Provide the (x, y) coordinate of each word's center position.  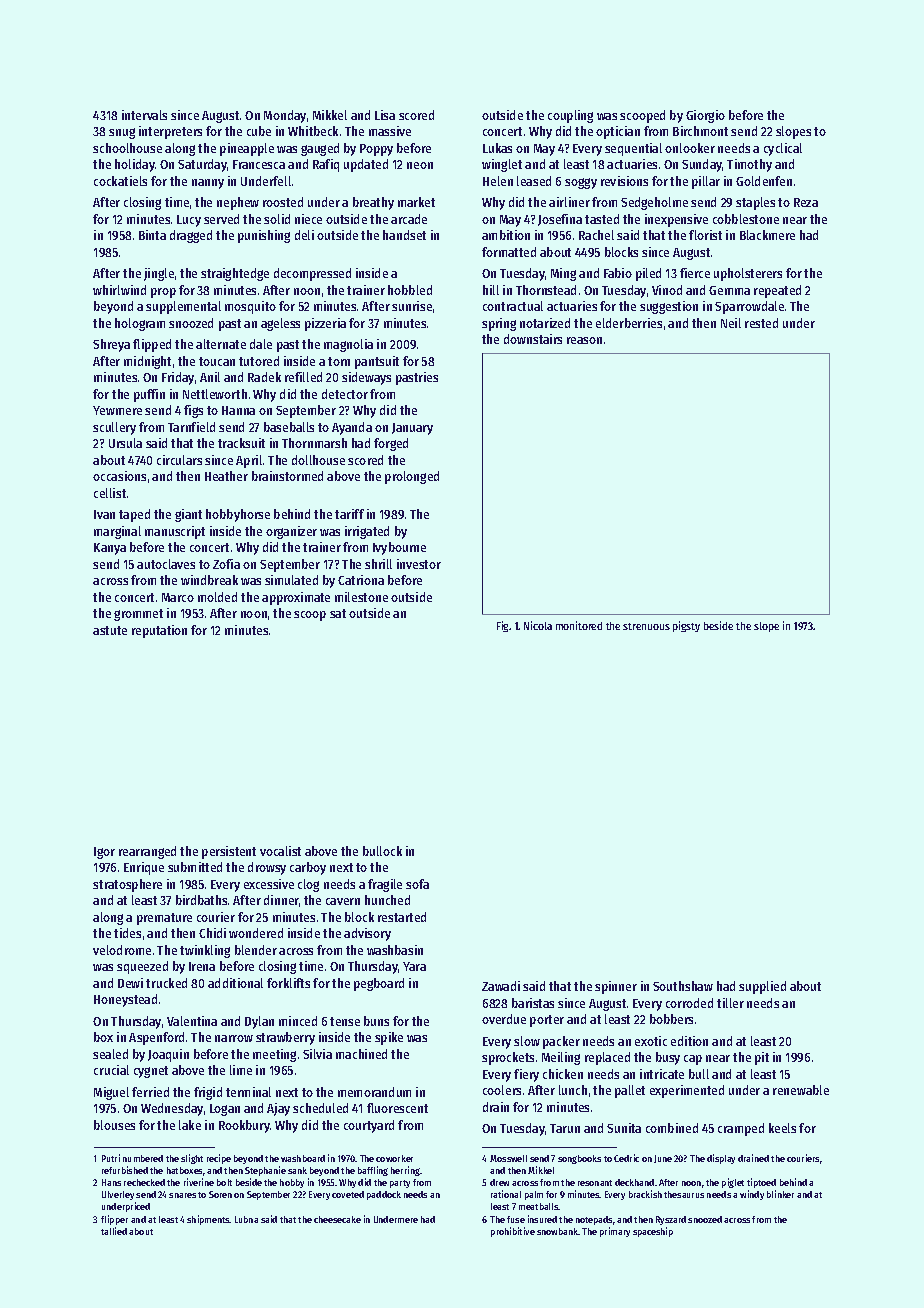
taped (134, 515)
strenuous (646, 626)
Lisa (385, 115)
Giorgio (705, 116)
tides (127, 933)
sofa (417, 884)
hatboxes (184, 1170)
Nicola (538, 625)
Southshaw (683, 986)
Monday (285, 116)
